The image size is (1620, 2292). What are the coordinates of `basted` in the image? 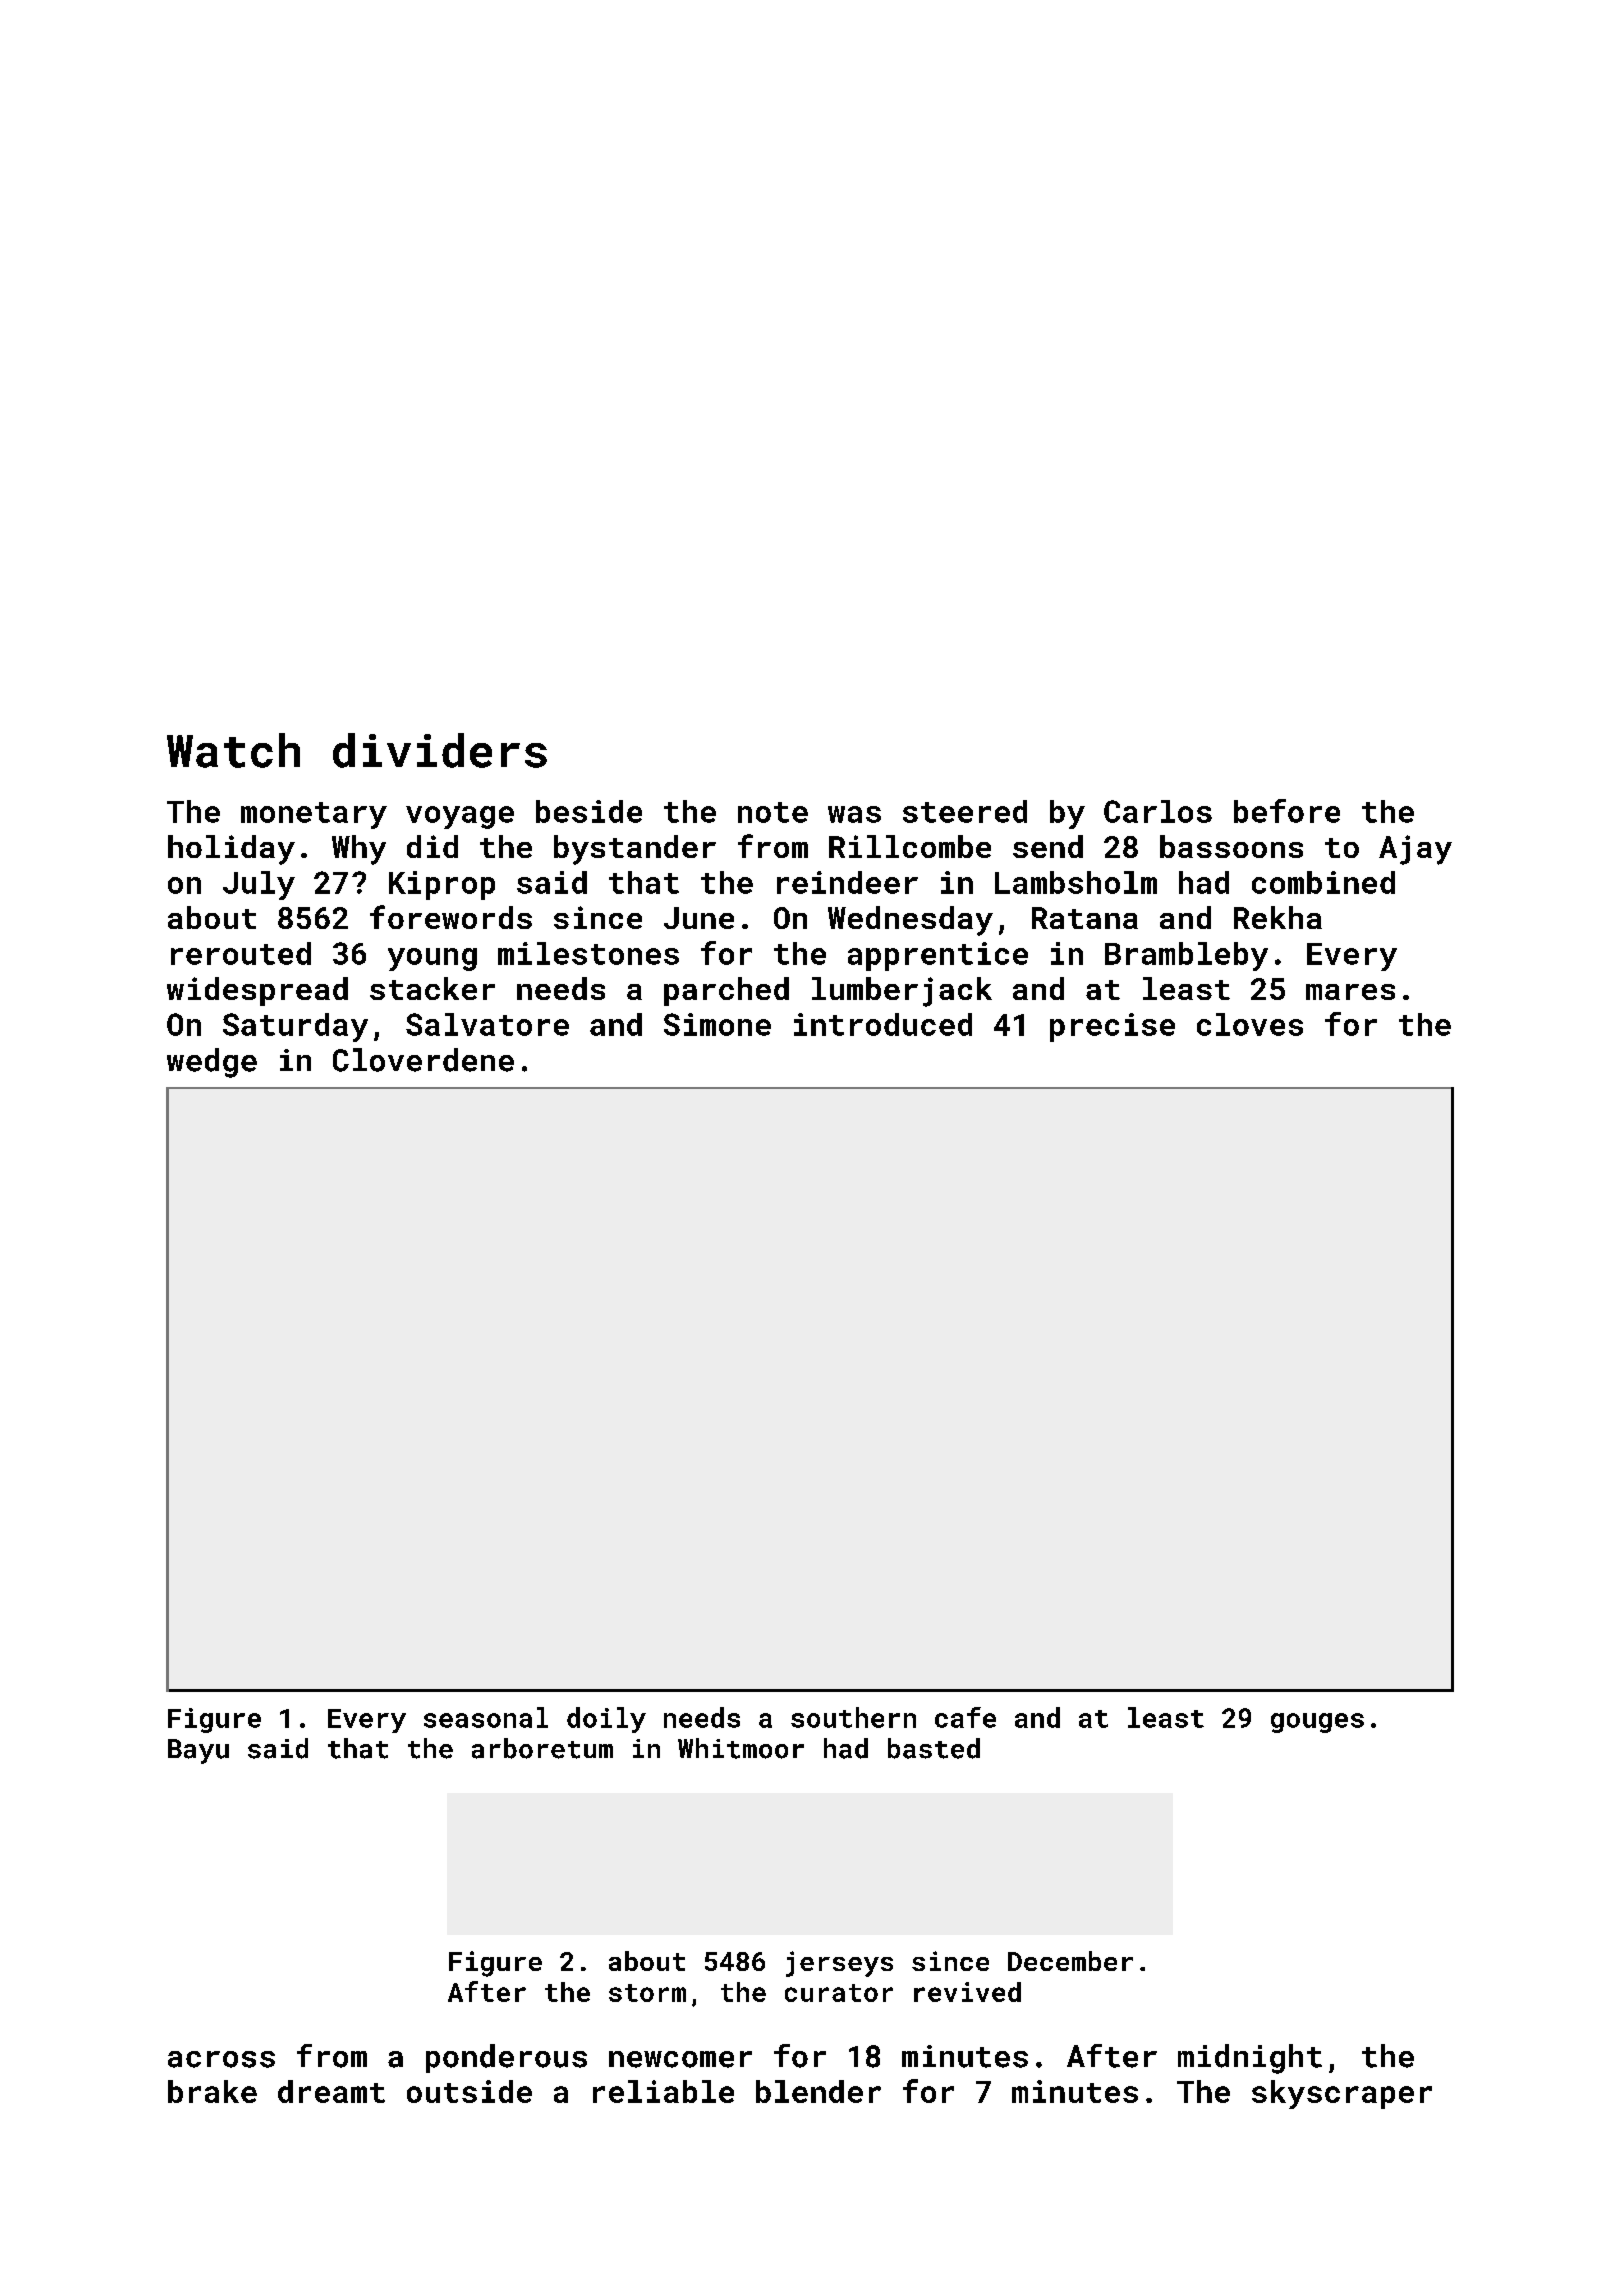 It's located at (934, 1748).
